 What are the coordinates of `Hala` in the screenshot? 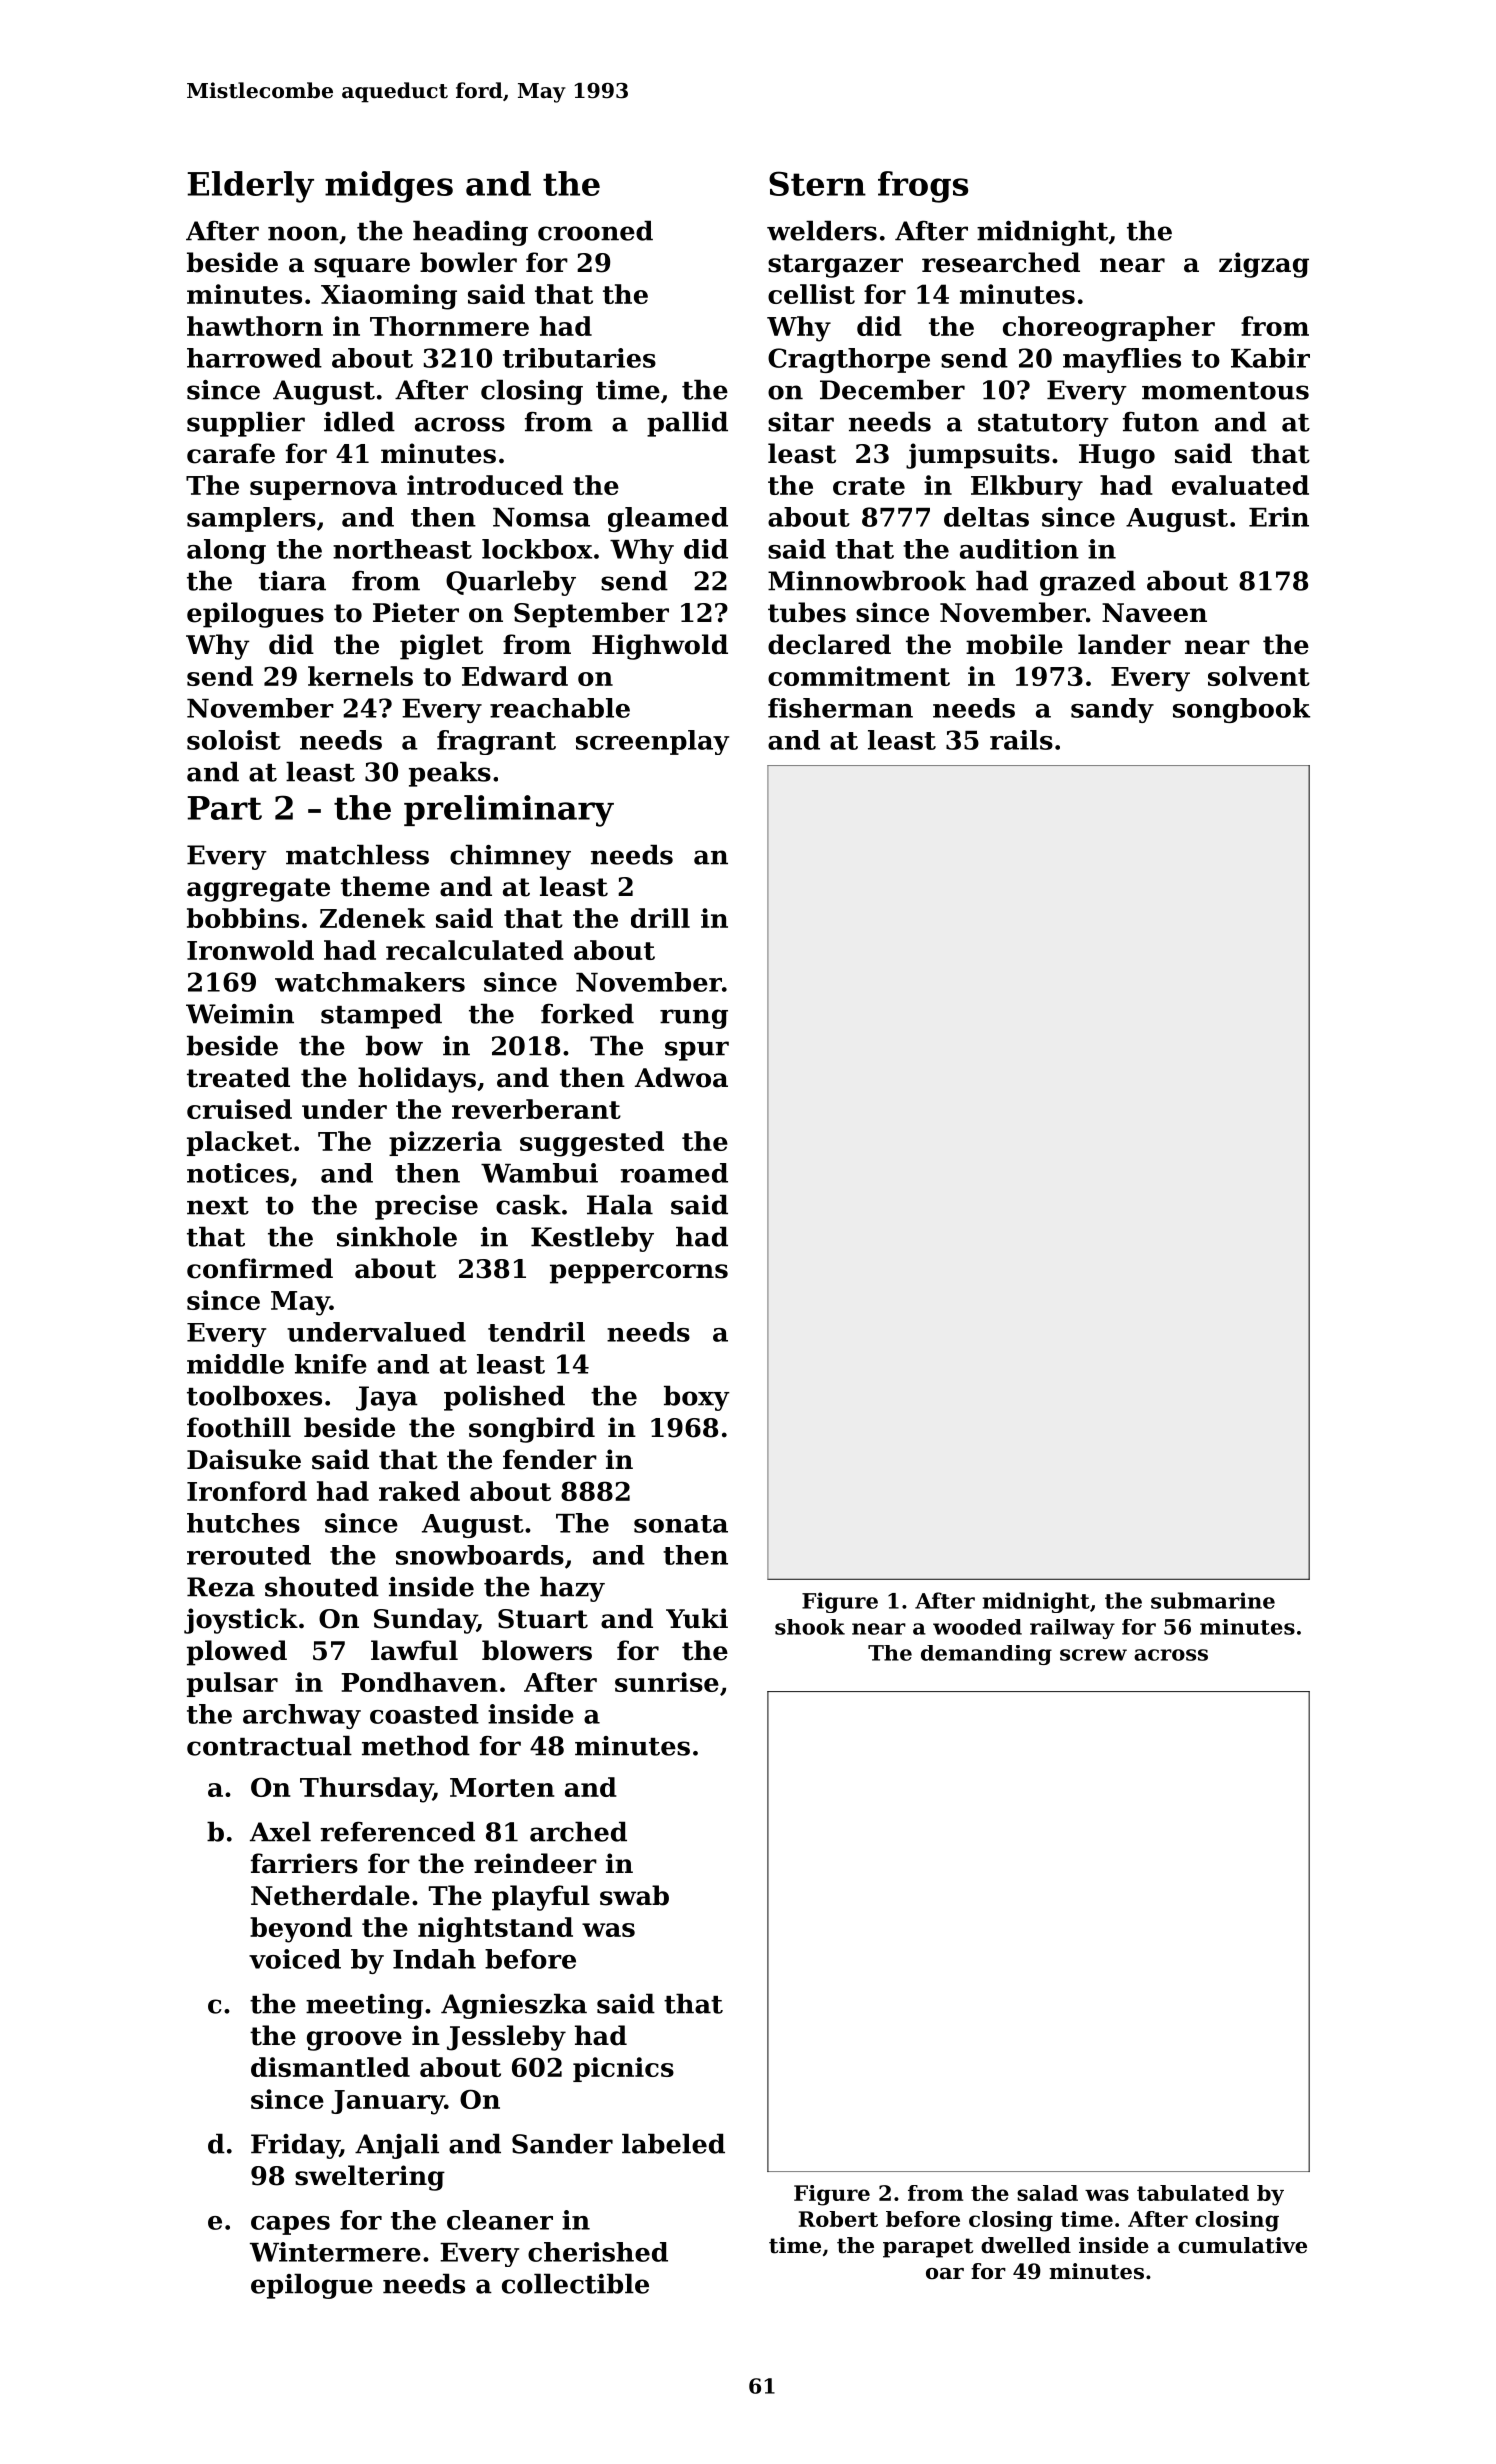 It's located at (620, 1204).
